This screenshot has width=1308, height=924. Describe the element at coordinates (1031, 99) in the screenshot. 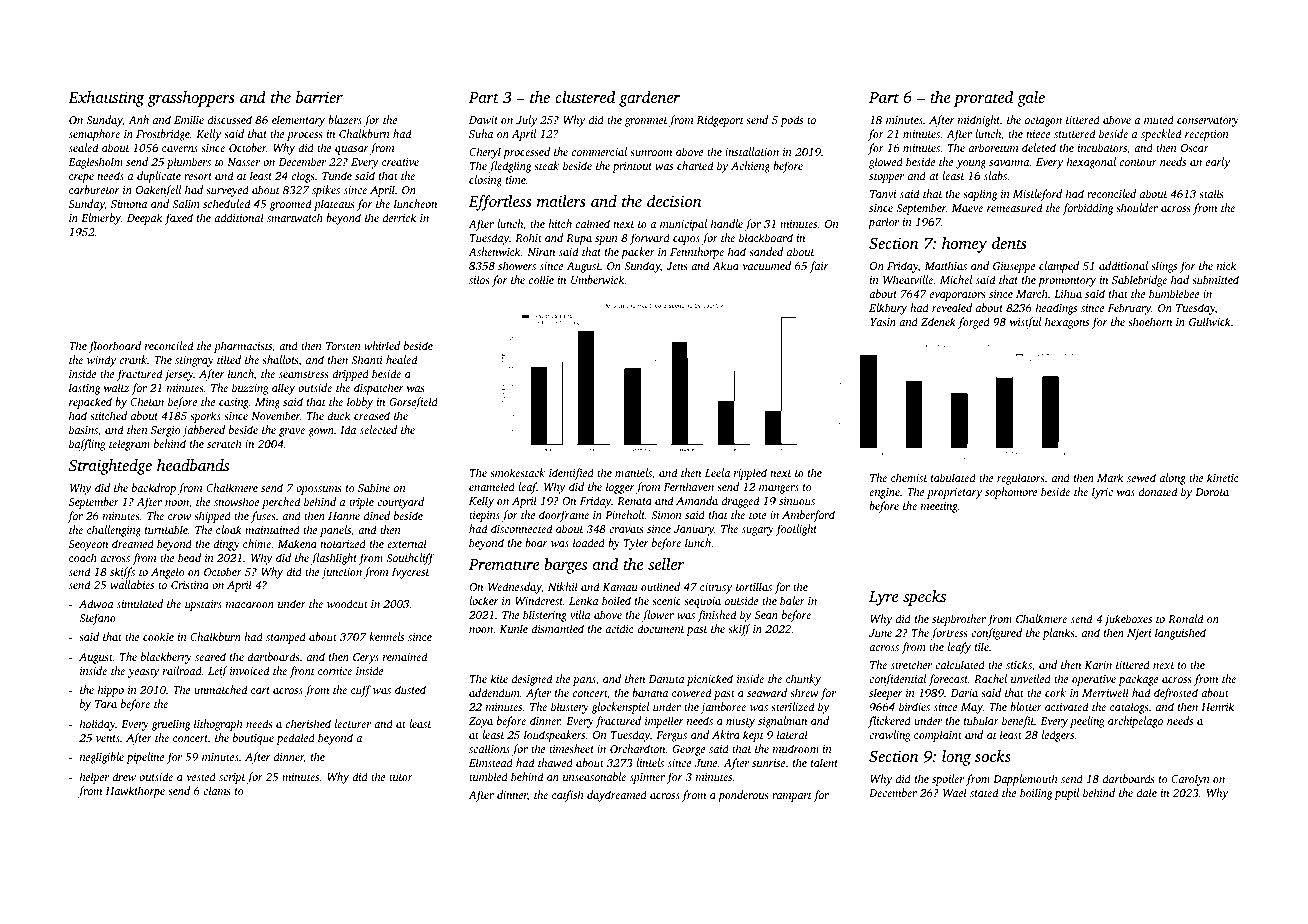

I see `gale` at that location.
